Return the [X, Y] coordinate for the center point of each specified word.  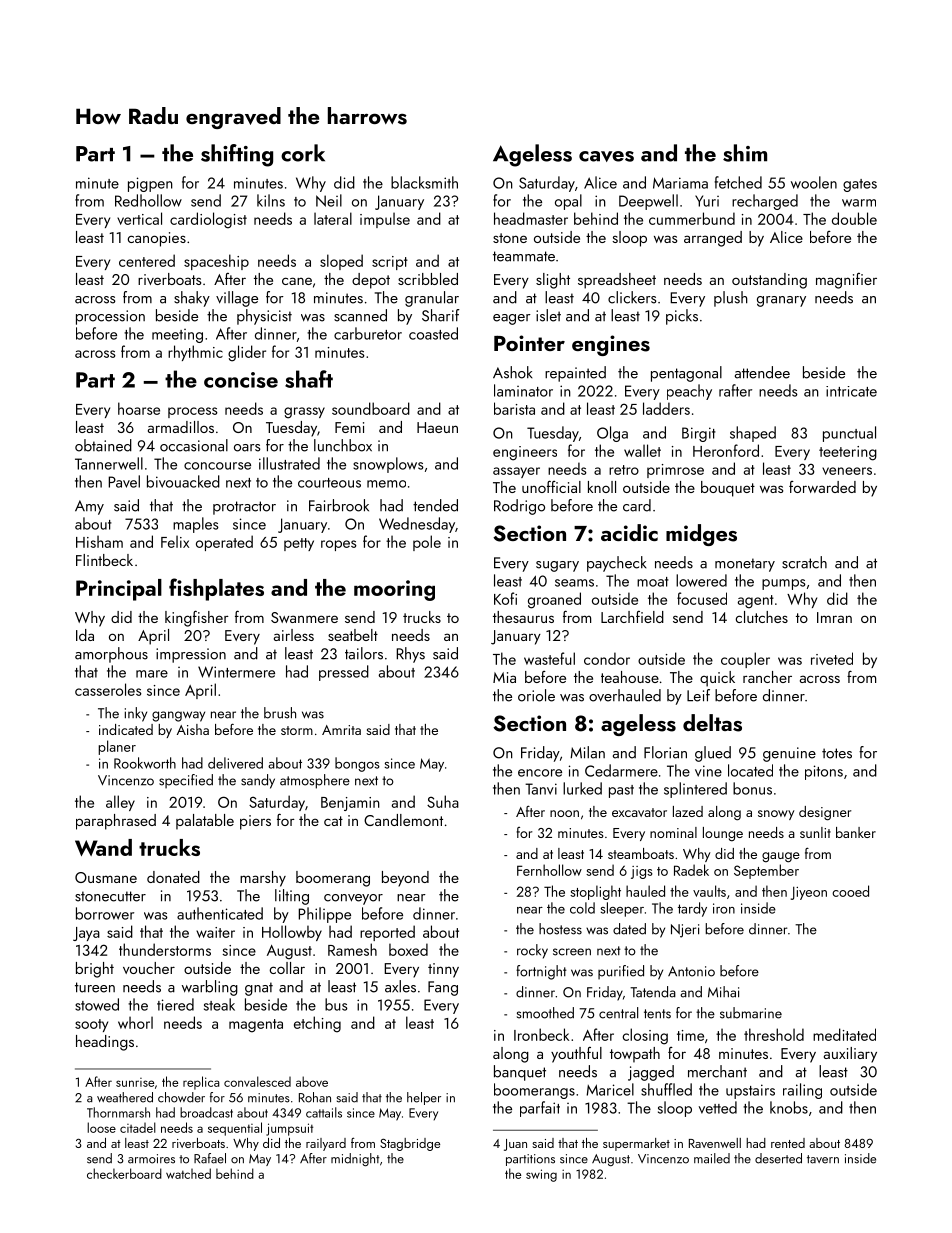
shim [745, 153]
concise [241, 380]
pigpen [150, 184]
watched [188, 1173]
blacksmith [424, 182]
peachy [689, 392]
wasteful [549, 658]
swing [541, 1175]
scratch [804, 562]
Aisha [193, 729]
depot [371, 281]
